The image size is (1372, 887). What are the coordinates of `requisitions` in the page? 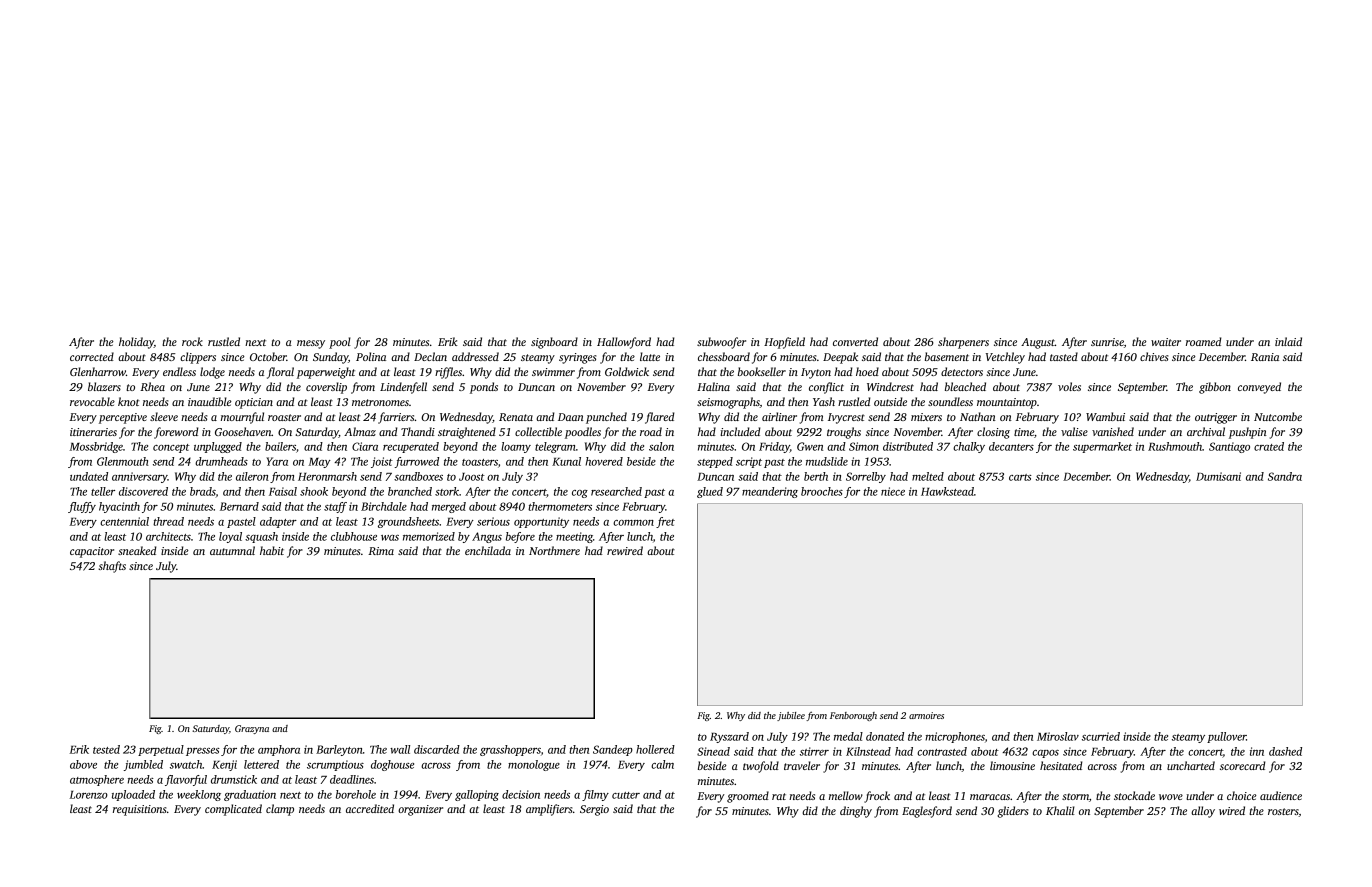 It's located at (139, 810).
